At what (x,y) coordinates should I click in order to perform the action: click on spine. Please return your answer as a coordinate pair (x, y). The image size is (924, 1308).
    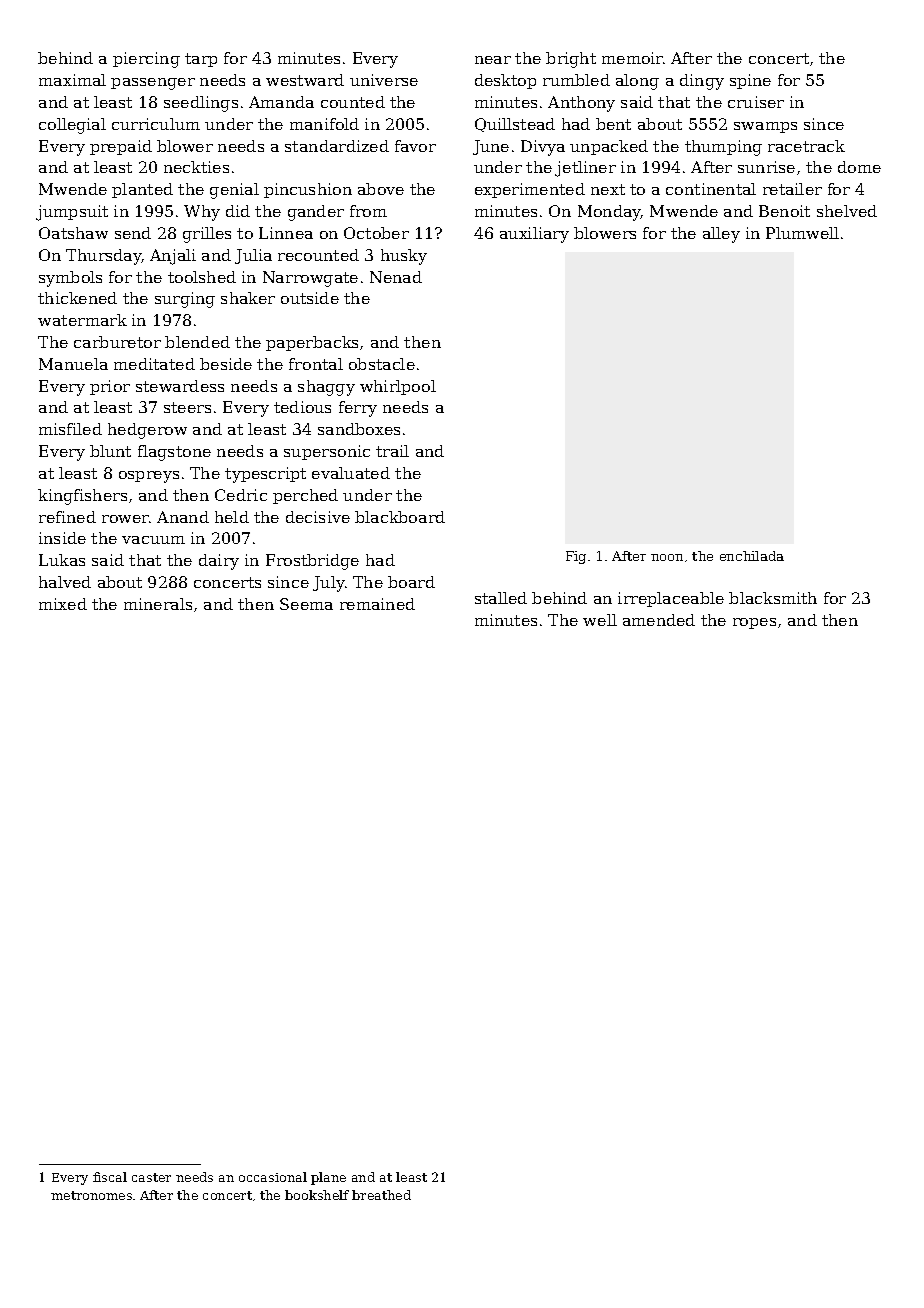
    Looking at the image, I should click on (750, 81).
